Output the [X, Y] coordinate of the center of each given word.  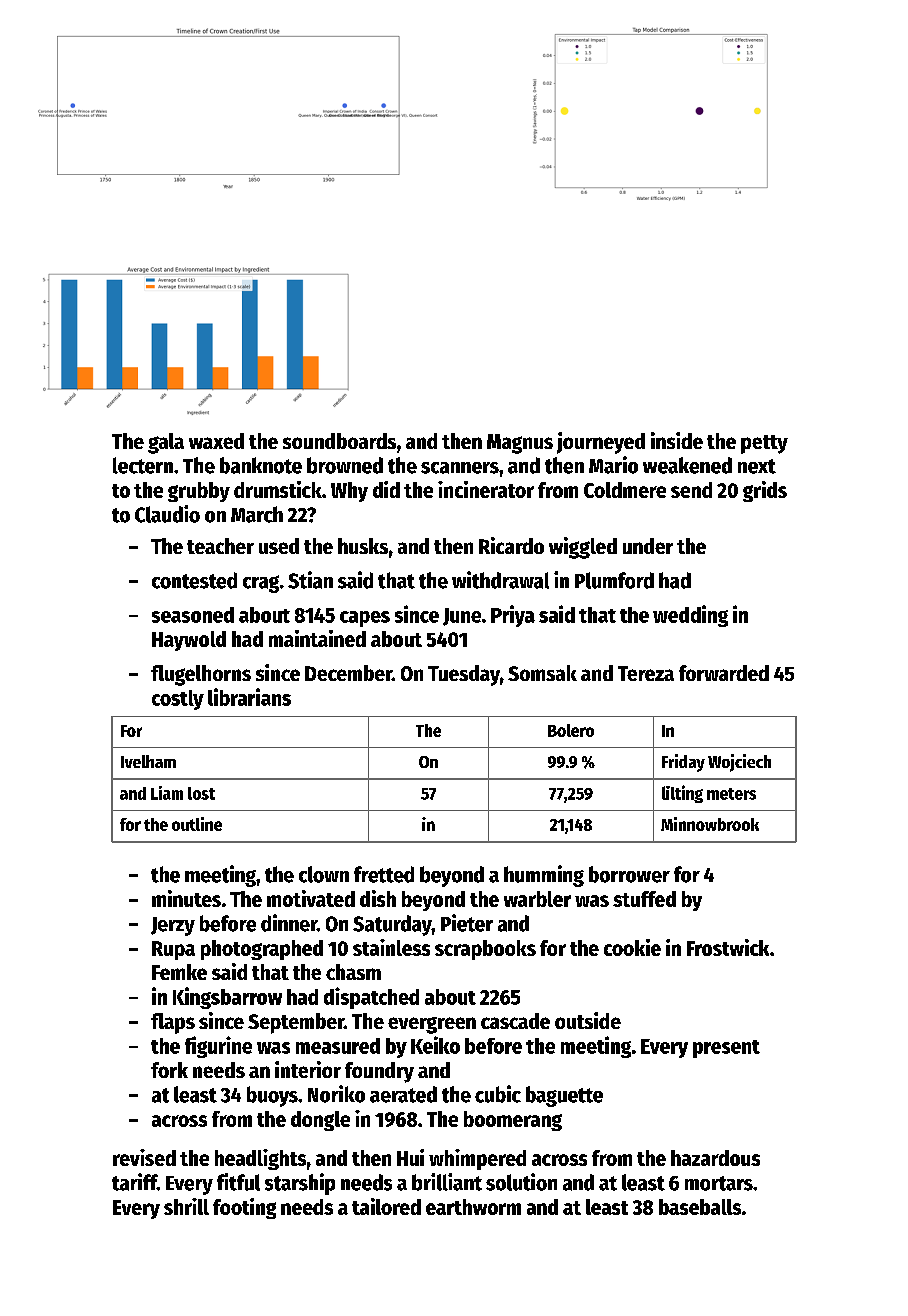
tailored [386, 1206]
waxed [216, 441]
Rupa [173, 950]
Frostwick [728, 947]
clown [324, 874]
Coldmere [625, 490]
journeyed [601, 443]
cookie [632, 947]
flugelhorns [201, 675]
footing [244, 1208]
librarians [249, 697]
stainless [391, 947]
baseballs [700, 1207]
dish [378, 898]
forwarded [724, 673]
